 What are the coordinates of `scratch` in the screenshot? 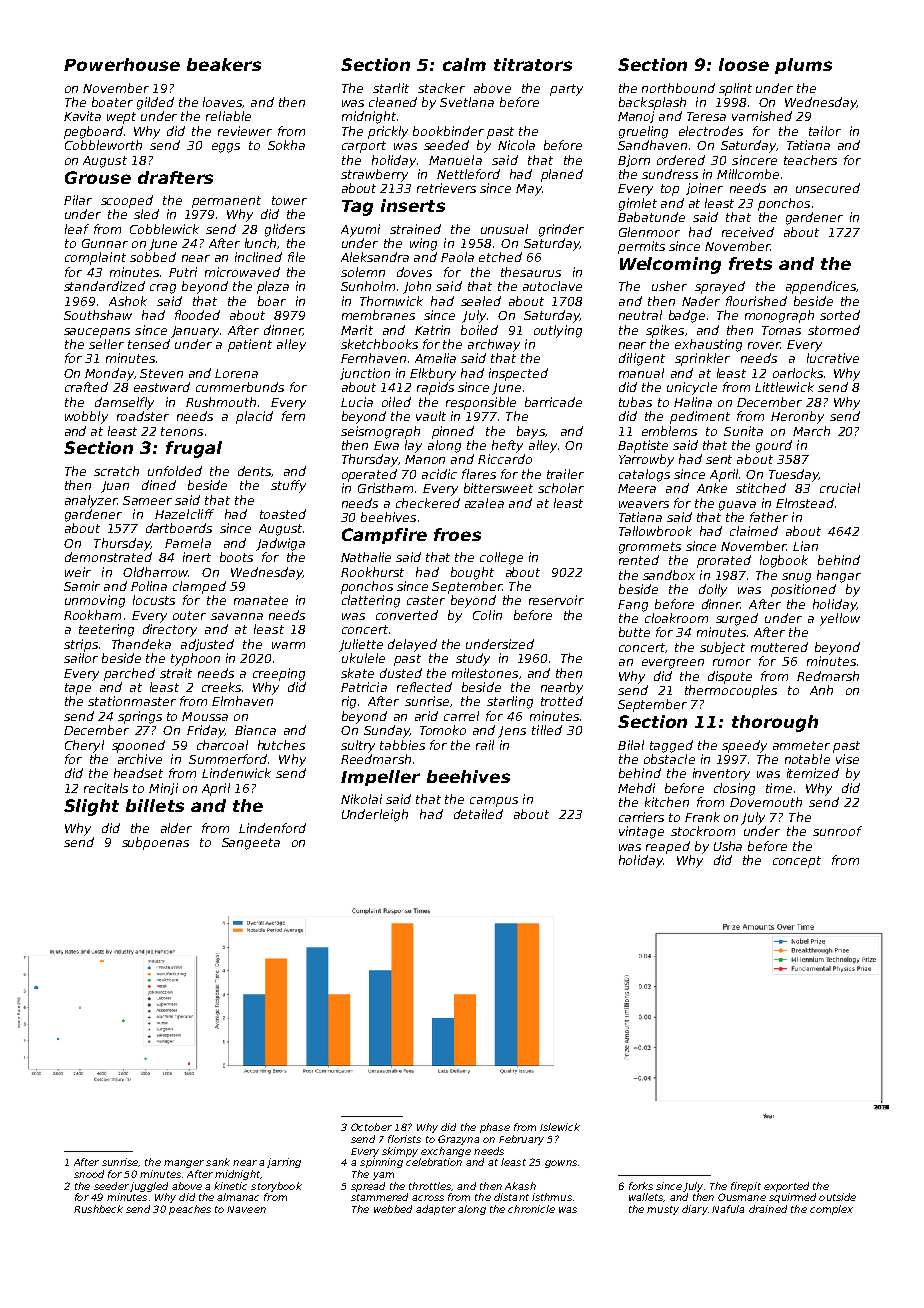 It's located at (116, 471).
